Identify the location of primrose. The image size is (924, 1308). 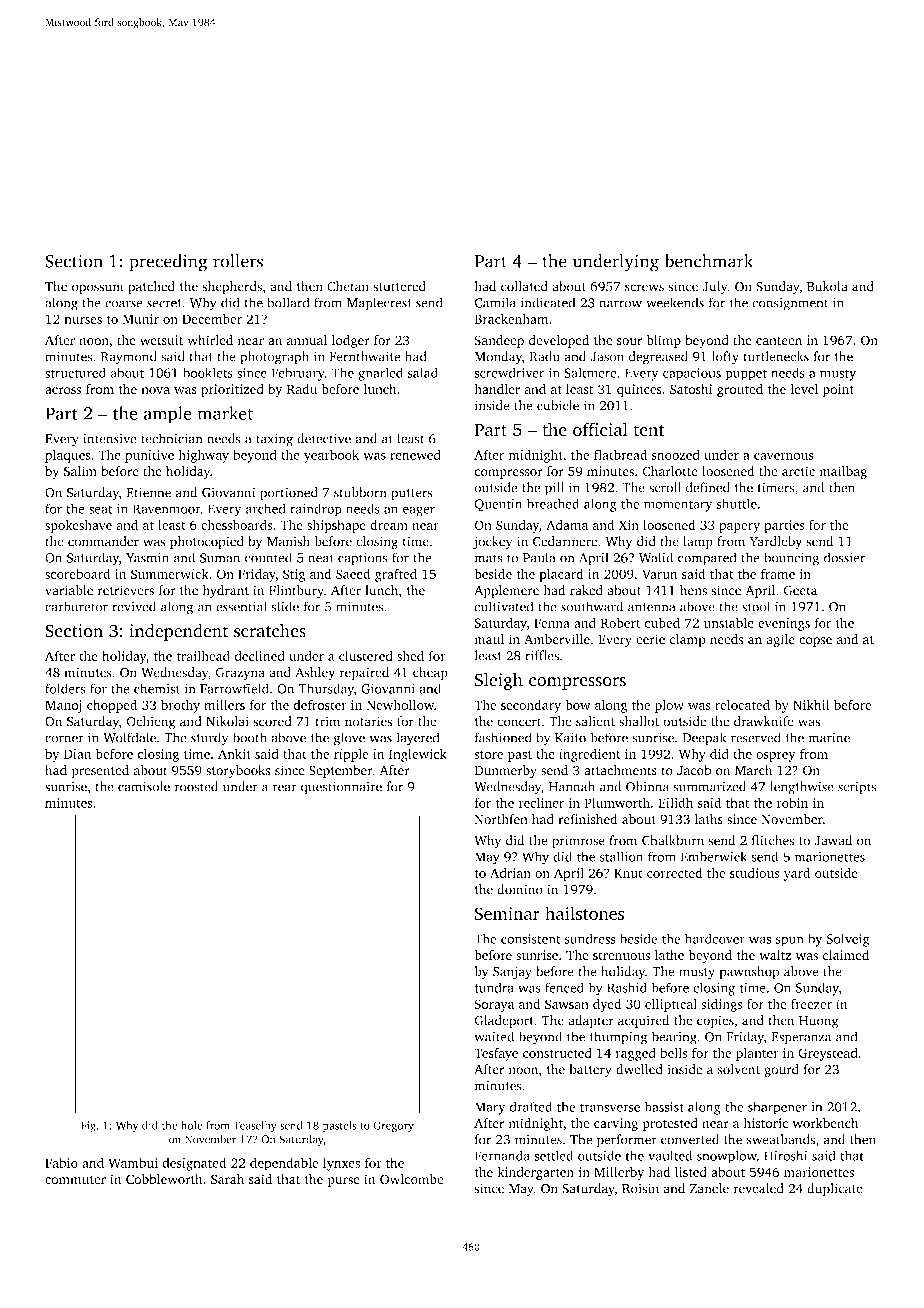
(578, 842).
